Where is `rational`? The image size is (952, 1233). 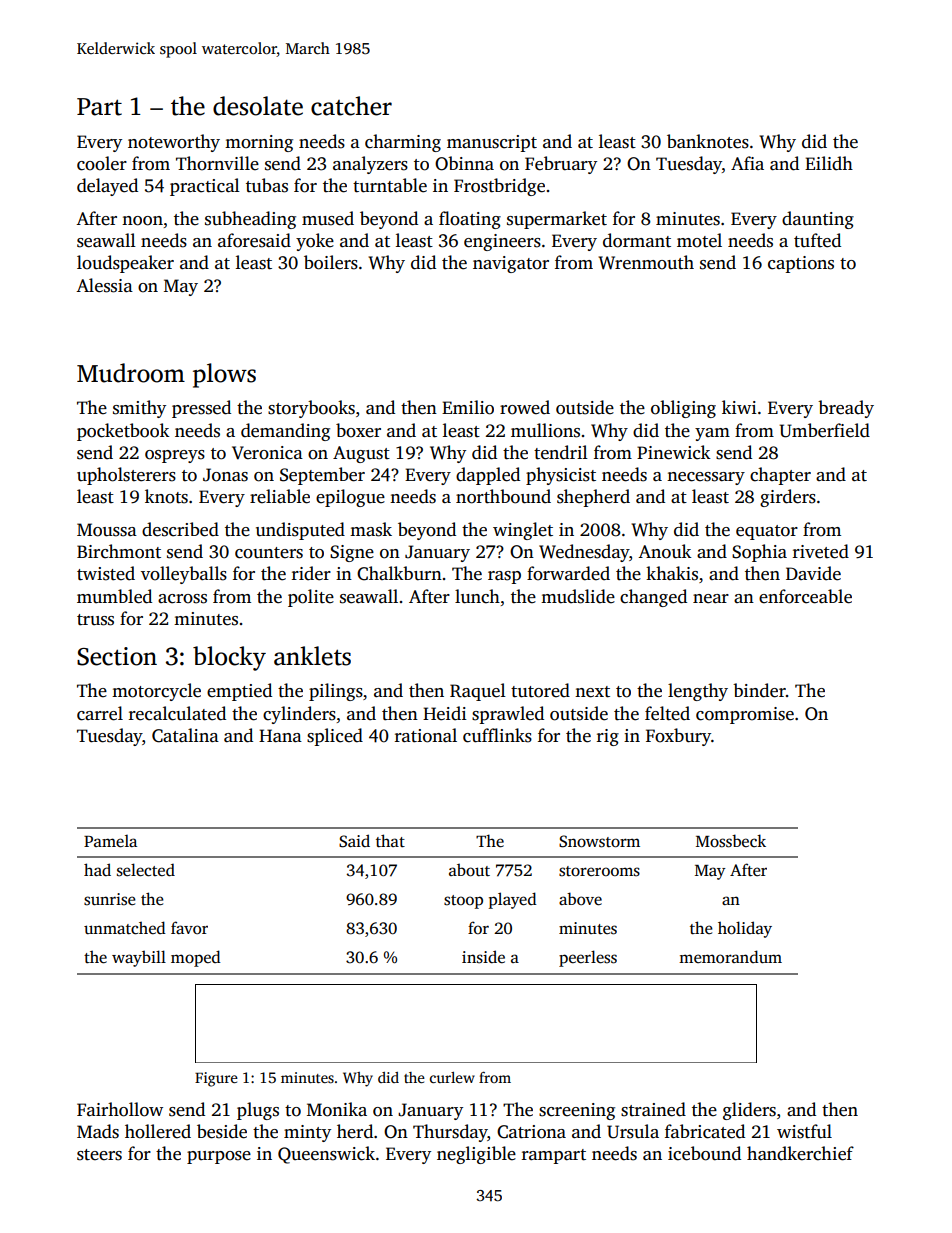
rational is located at coordinates (426, 735).
